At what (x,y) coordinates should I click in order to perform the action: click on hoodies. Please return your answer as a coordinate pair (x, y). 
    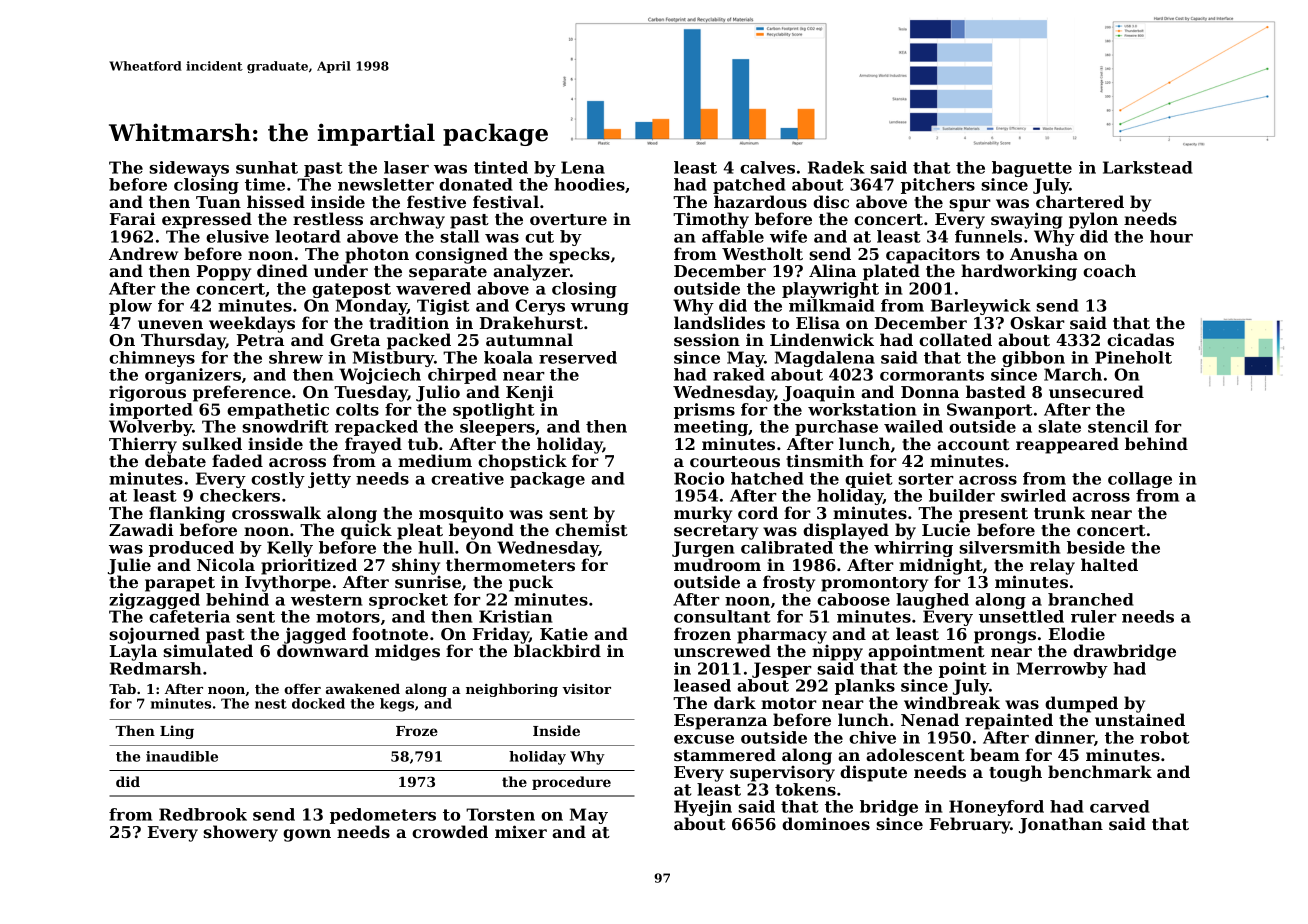
    Looking at the image, I should click on (589, 184).
